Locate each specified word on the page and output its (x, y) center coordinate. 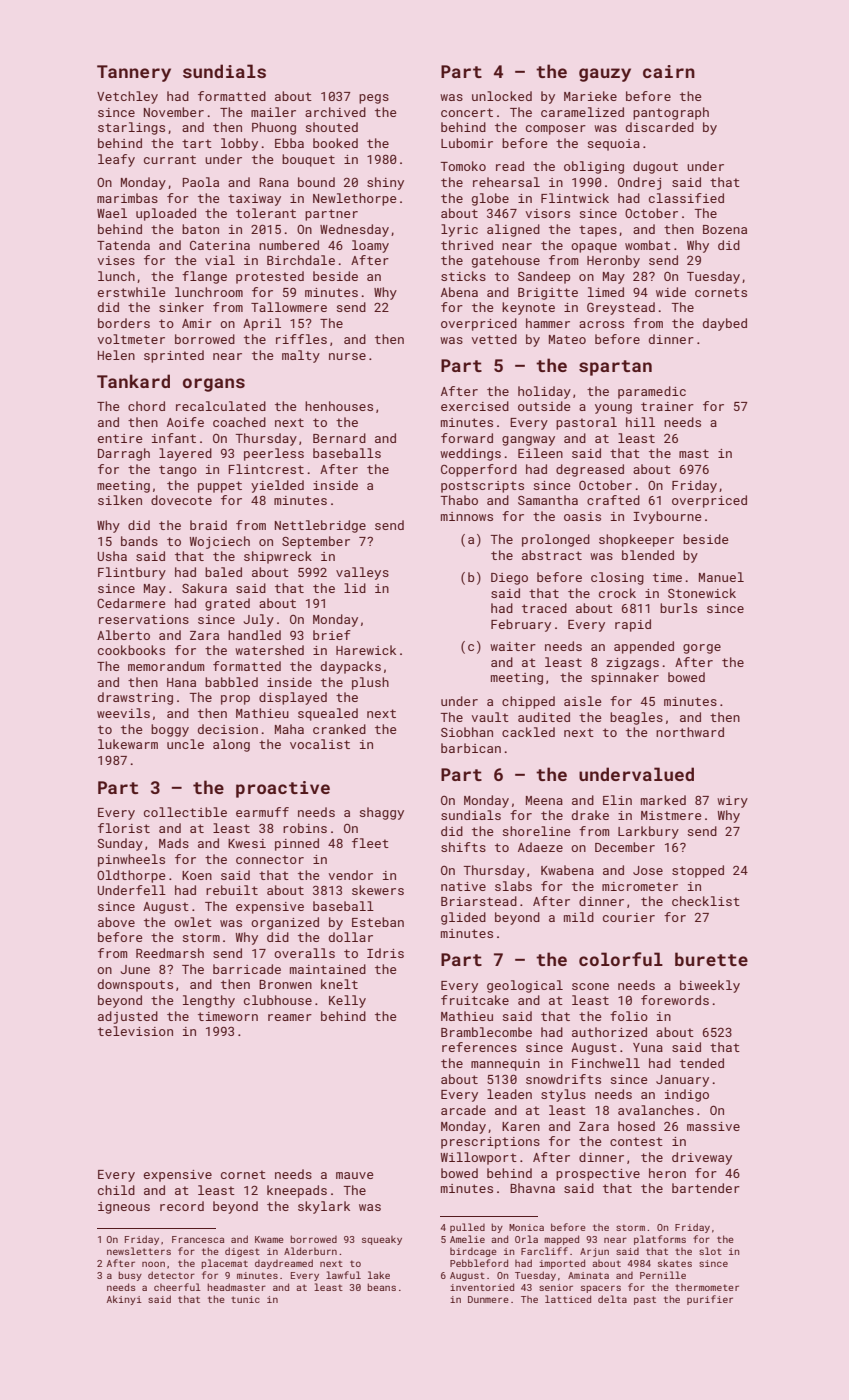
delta (612, 1299)
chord (146, 406)
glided (463, 918)
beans (381, 1287)
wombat (648, 245)
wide (671, 292)
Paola (201, 182)
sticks (463, 276)
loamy (370, 246)
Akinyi (124, 1300)
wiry (732, 802)
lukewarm (128, 744)
